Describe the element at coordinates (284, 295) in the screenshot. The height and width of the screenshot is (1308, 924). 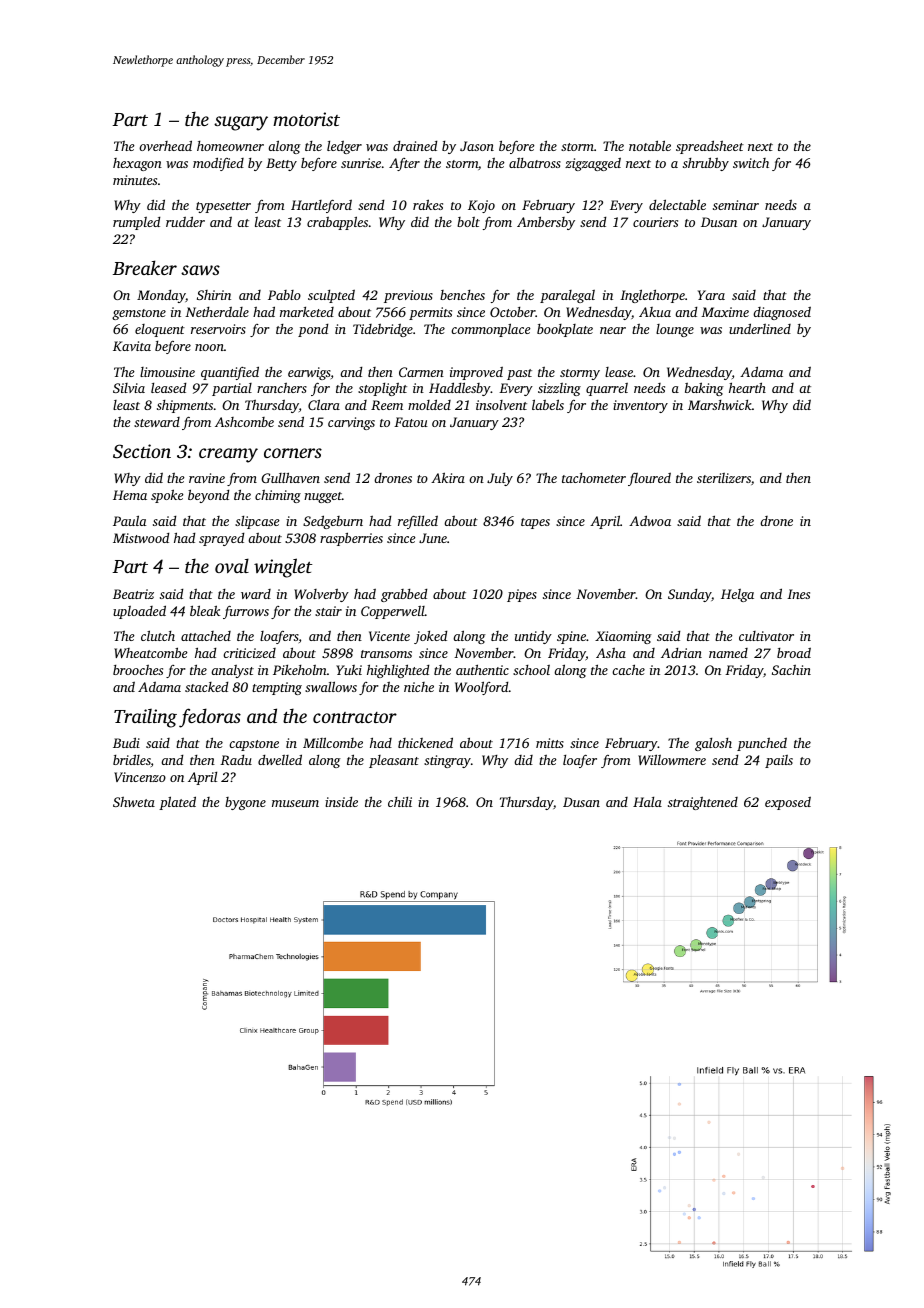
I see `Pablo` at that location.
